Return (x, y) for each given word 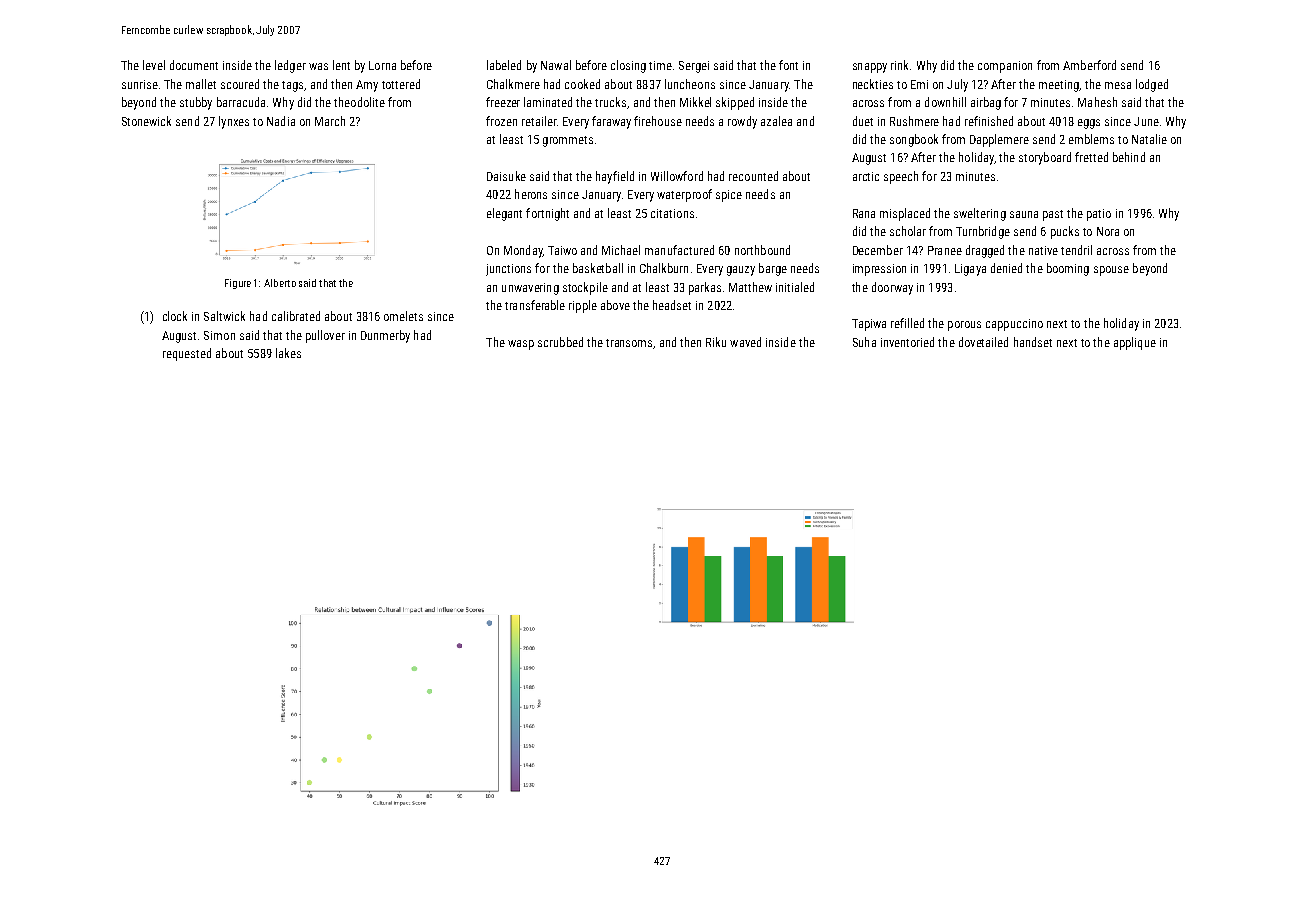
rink (899, 65)
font (788, 65)
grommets (568, 141)
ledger (290, 66)
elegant (504, 214)
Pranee (945, 250)
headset (672, 305)
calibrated (296, 316)
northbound (762, 250)
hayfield (615, 177)
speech (901, 177)
